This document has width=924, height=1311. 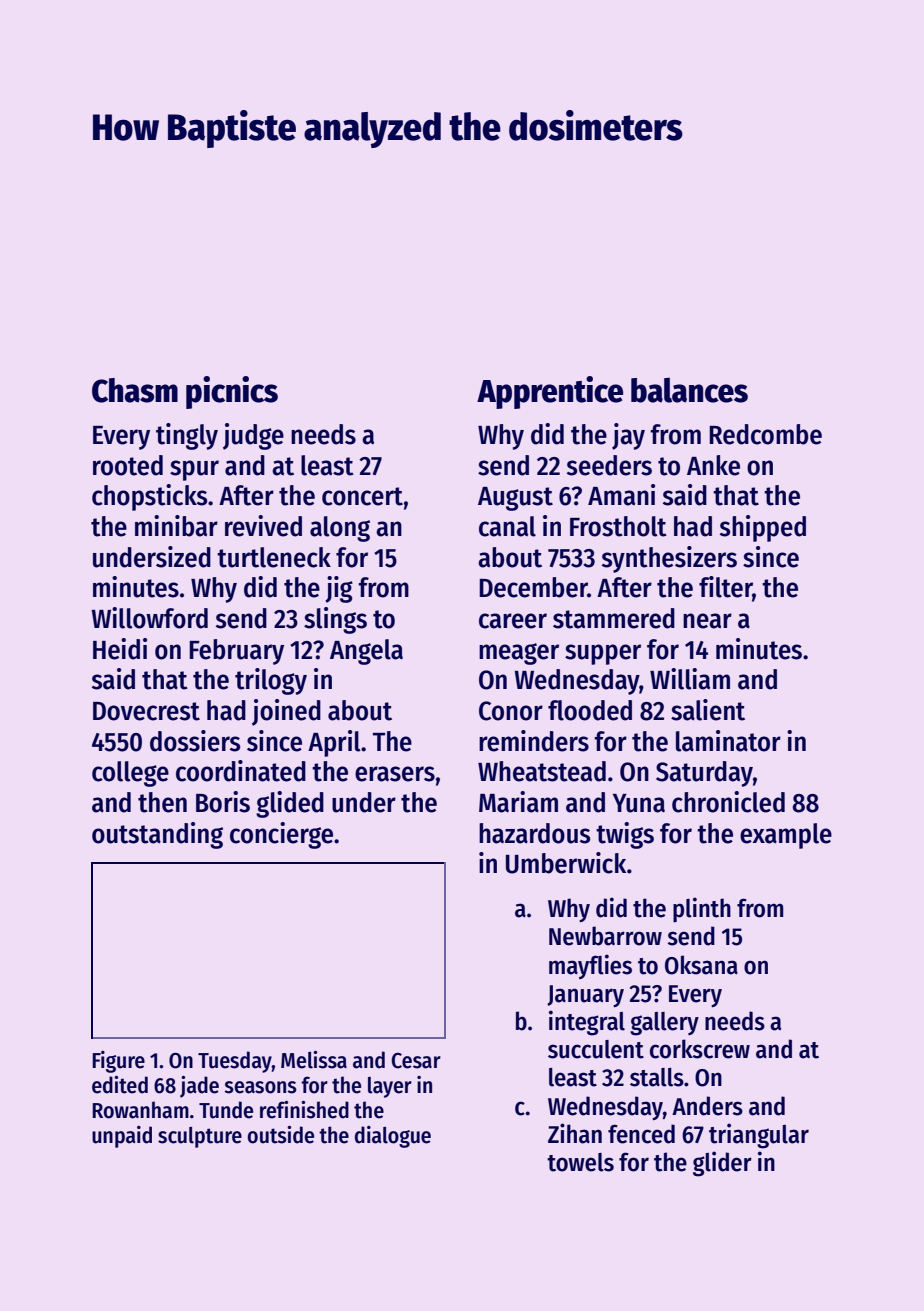 I want to click on towels, so click(x=580, y=1162).
